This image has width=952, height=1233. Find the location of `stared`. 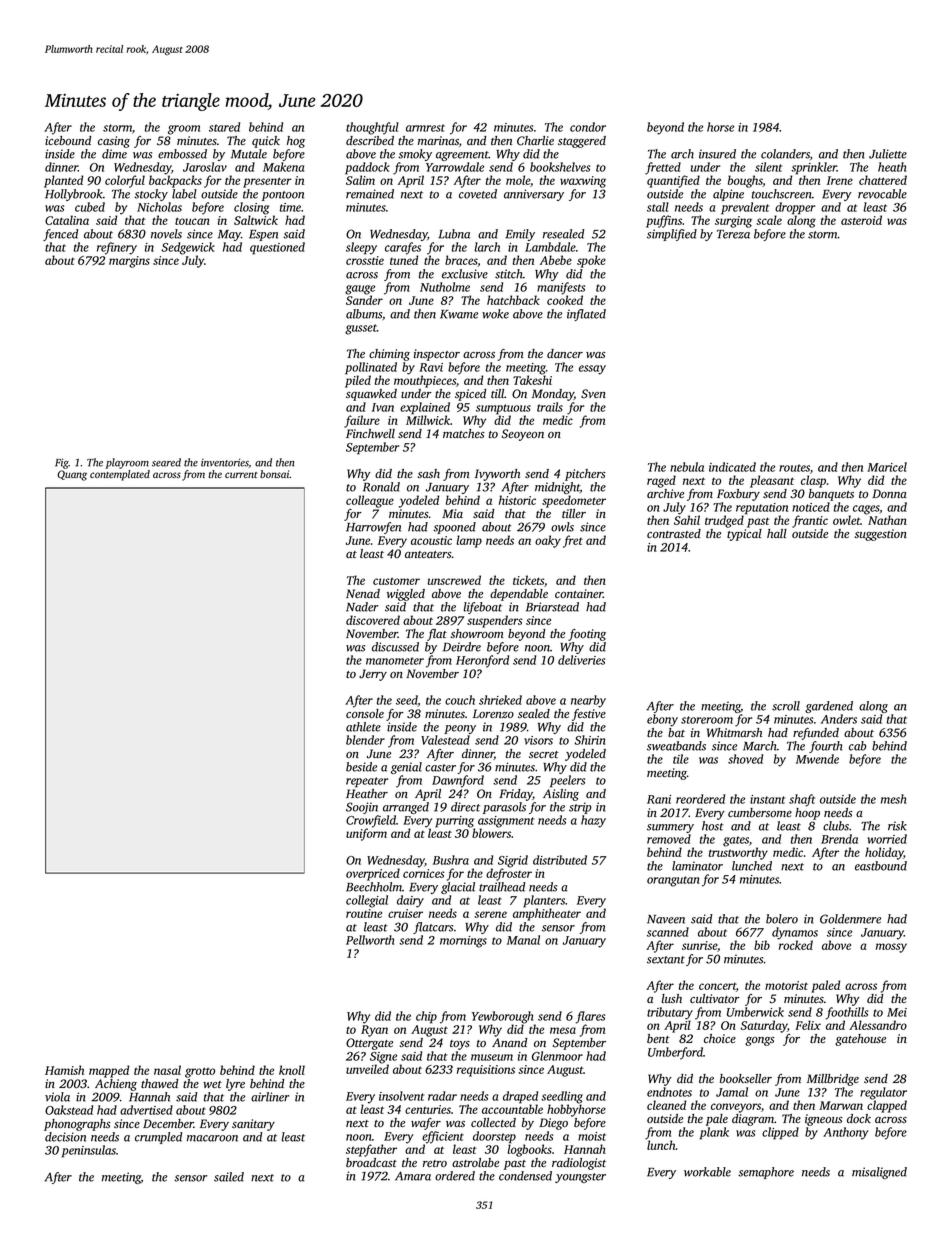

stared is located at coordinates (224, 127).
